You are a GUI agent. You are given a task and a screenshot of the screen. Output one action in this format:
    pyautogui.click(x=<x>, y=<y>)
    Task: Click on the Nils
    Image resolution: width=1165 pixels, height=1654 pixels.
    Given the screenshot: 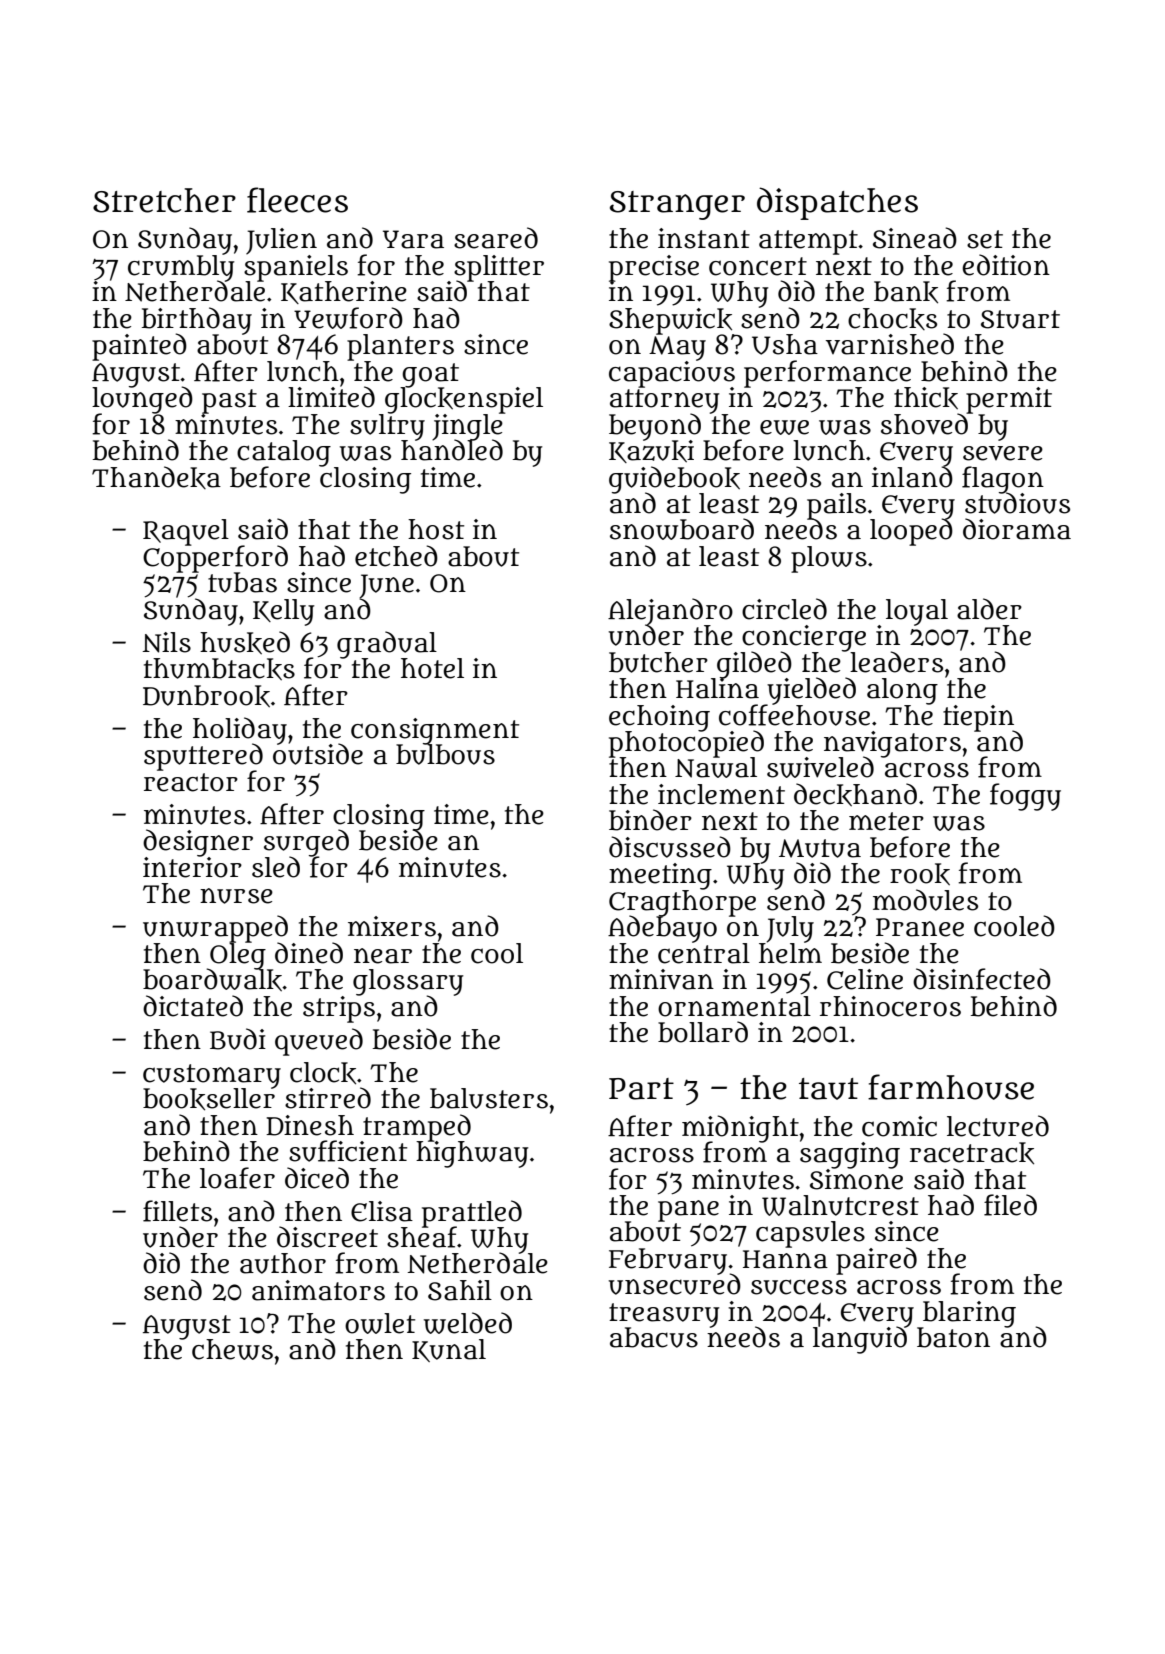 What is the action you would take?
    pyautogui.click(x=167, y=642)
